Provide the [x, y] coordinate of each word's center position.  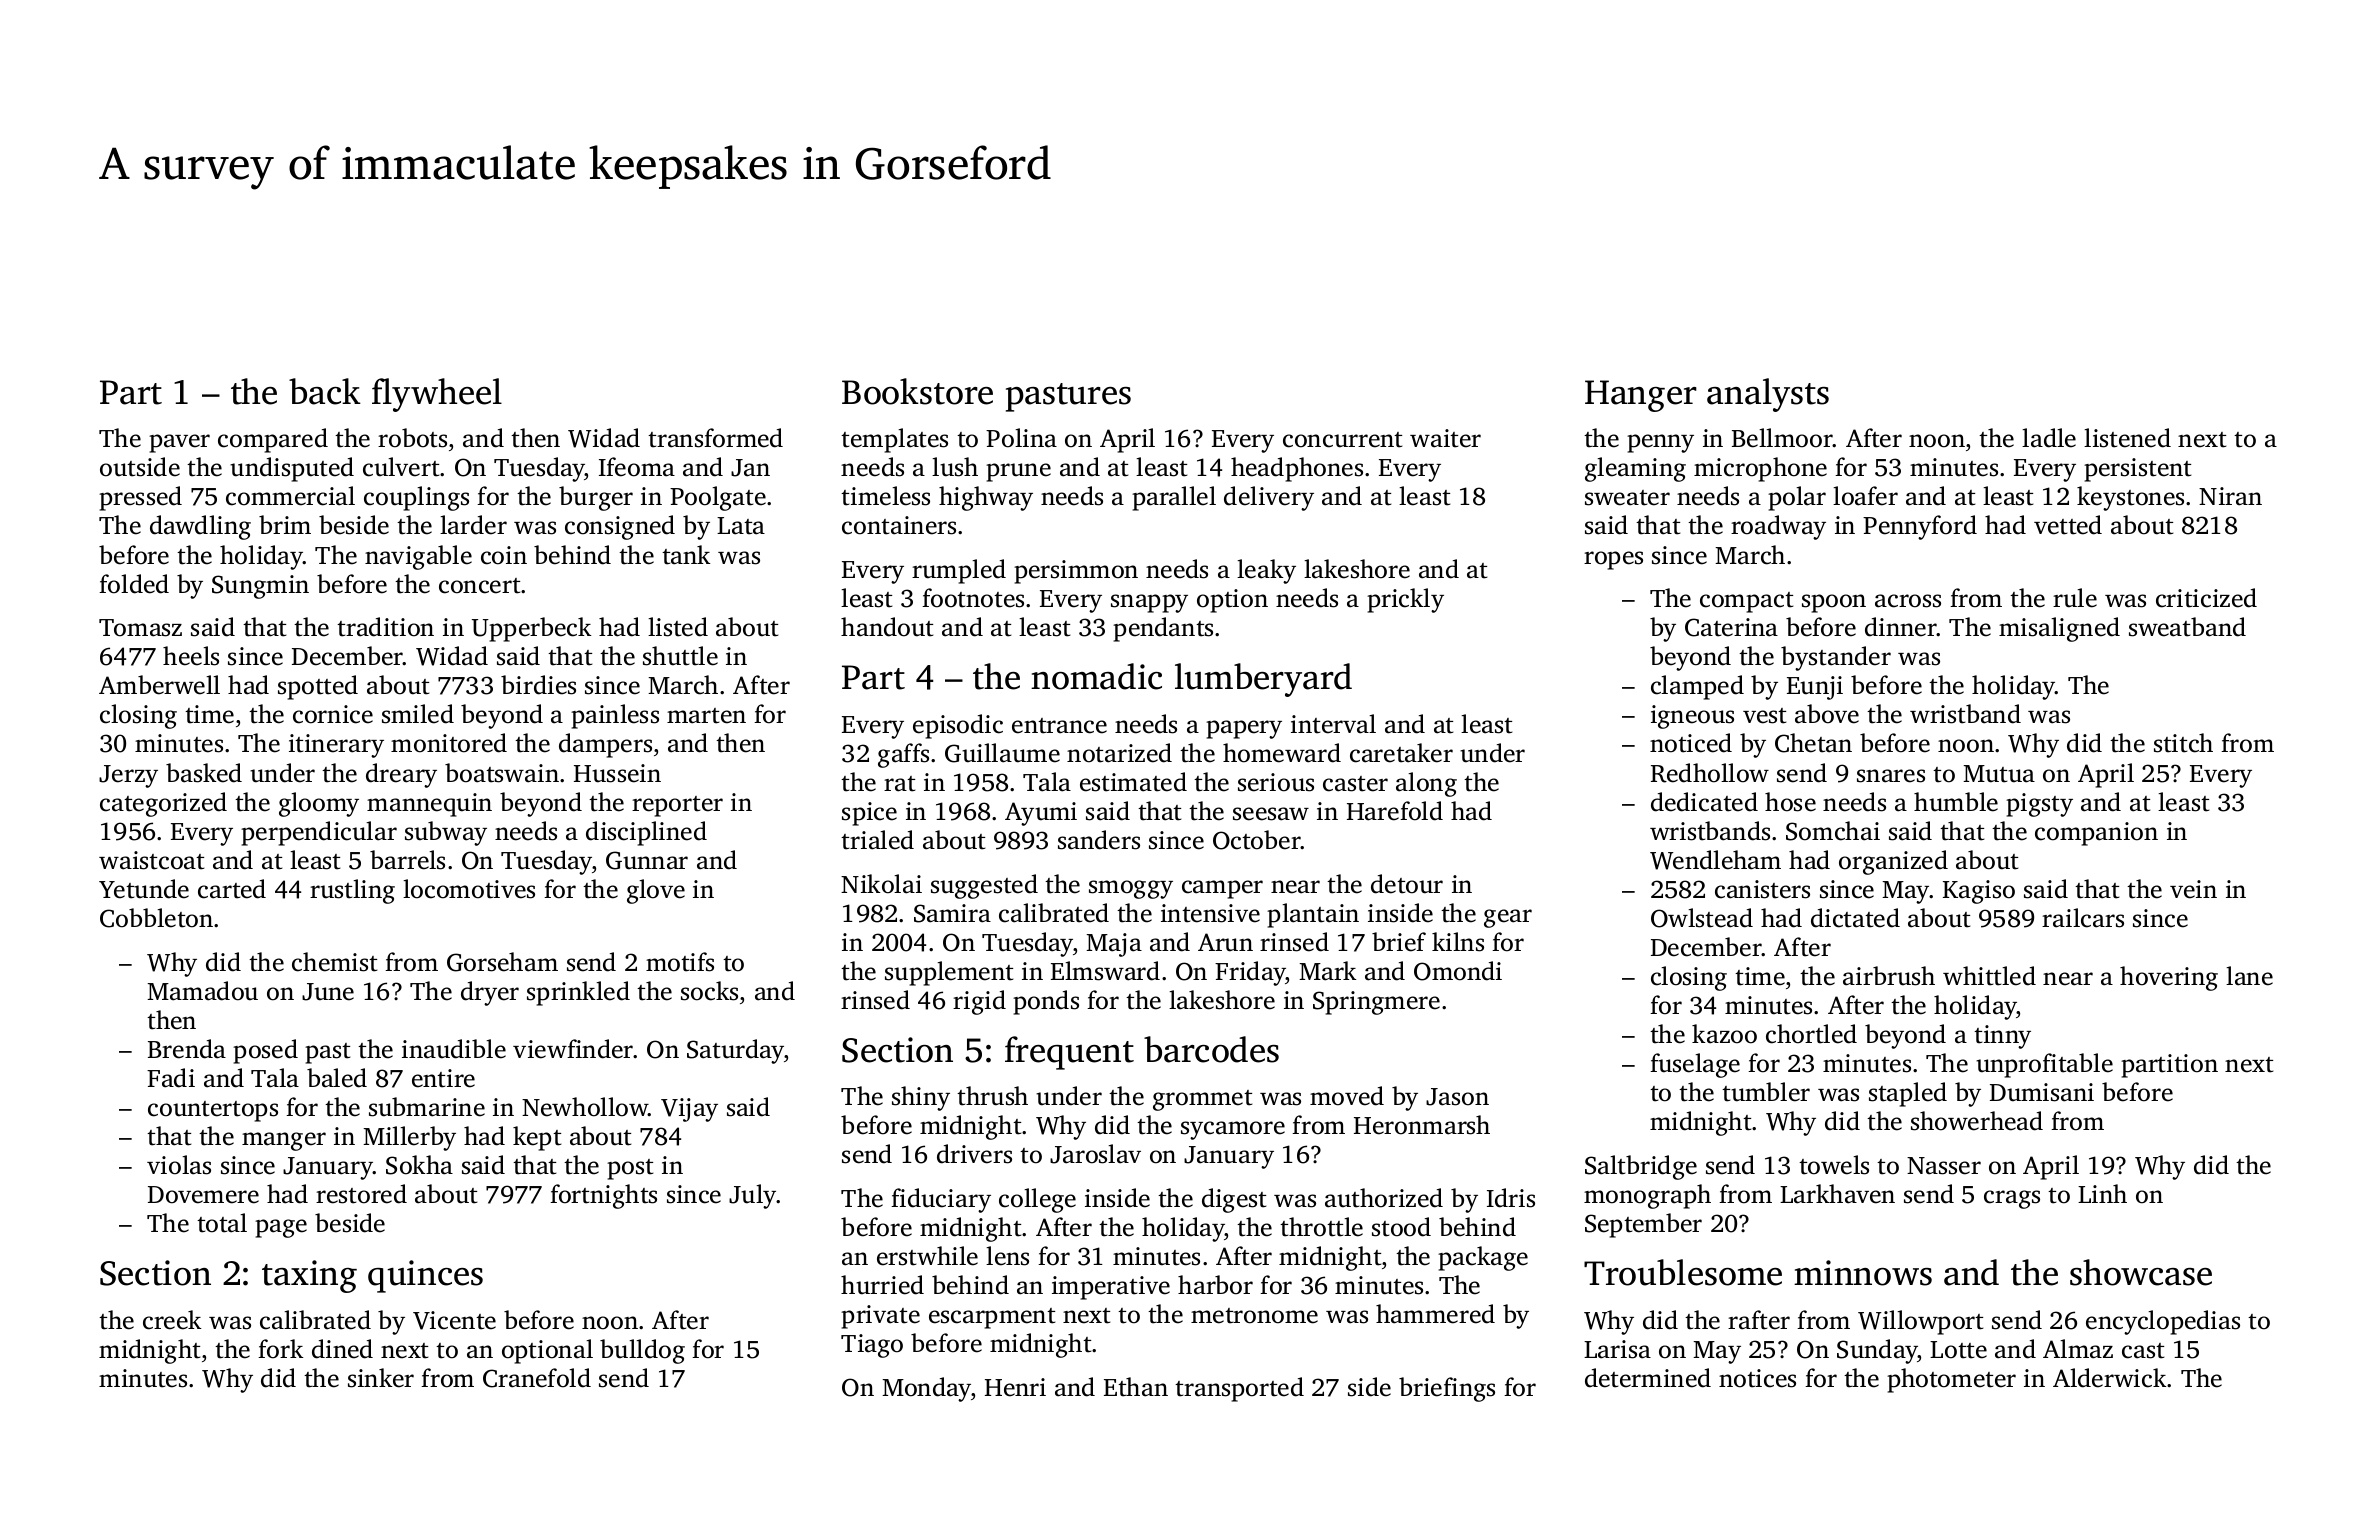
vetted [2068, 525]
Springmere [1376, 1003]
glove [656, 891]
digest [1234, 1200]
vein [2193, 889]
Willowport [1920, 1322]
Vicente [454, 1320]
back [325, 391]
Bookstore [917, 391]
